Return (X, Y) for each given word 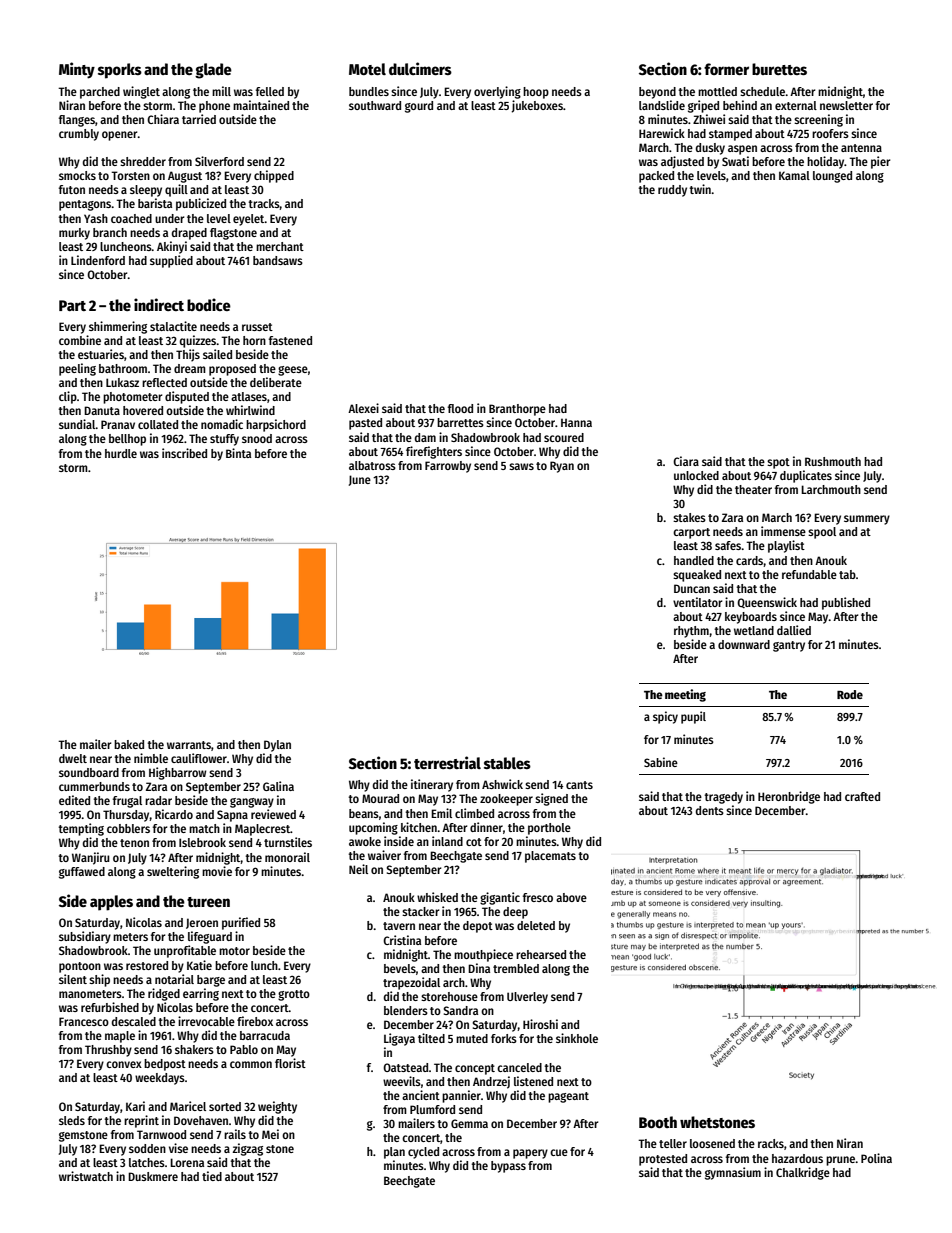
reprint (141, 1121)
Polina (876, 1158)
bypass (508, 1167)
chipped (274, 176)
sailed (217, 354)
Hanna (576, 422)
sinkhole (577, 1038)
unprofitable (185, 951)
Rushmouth (833, 461)
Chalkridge (803, 1173)
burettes (779, 69)
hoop (536, 93)
